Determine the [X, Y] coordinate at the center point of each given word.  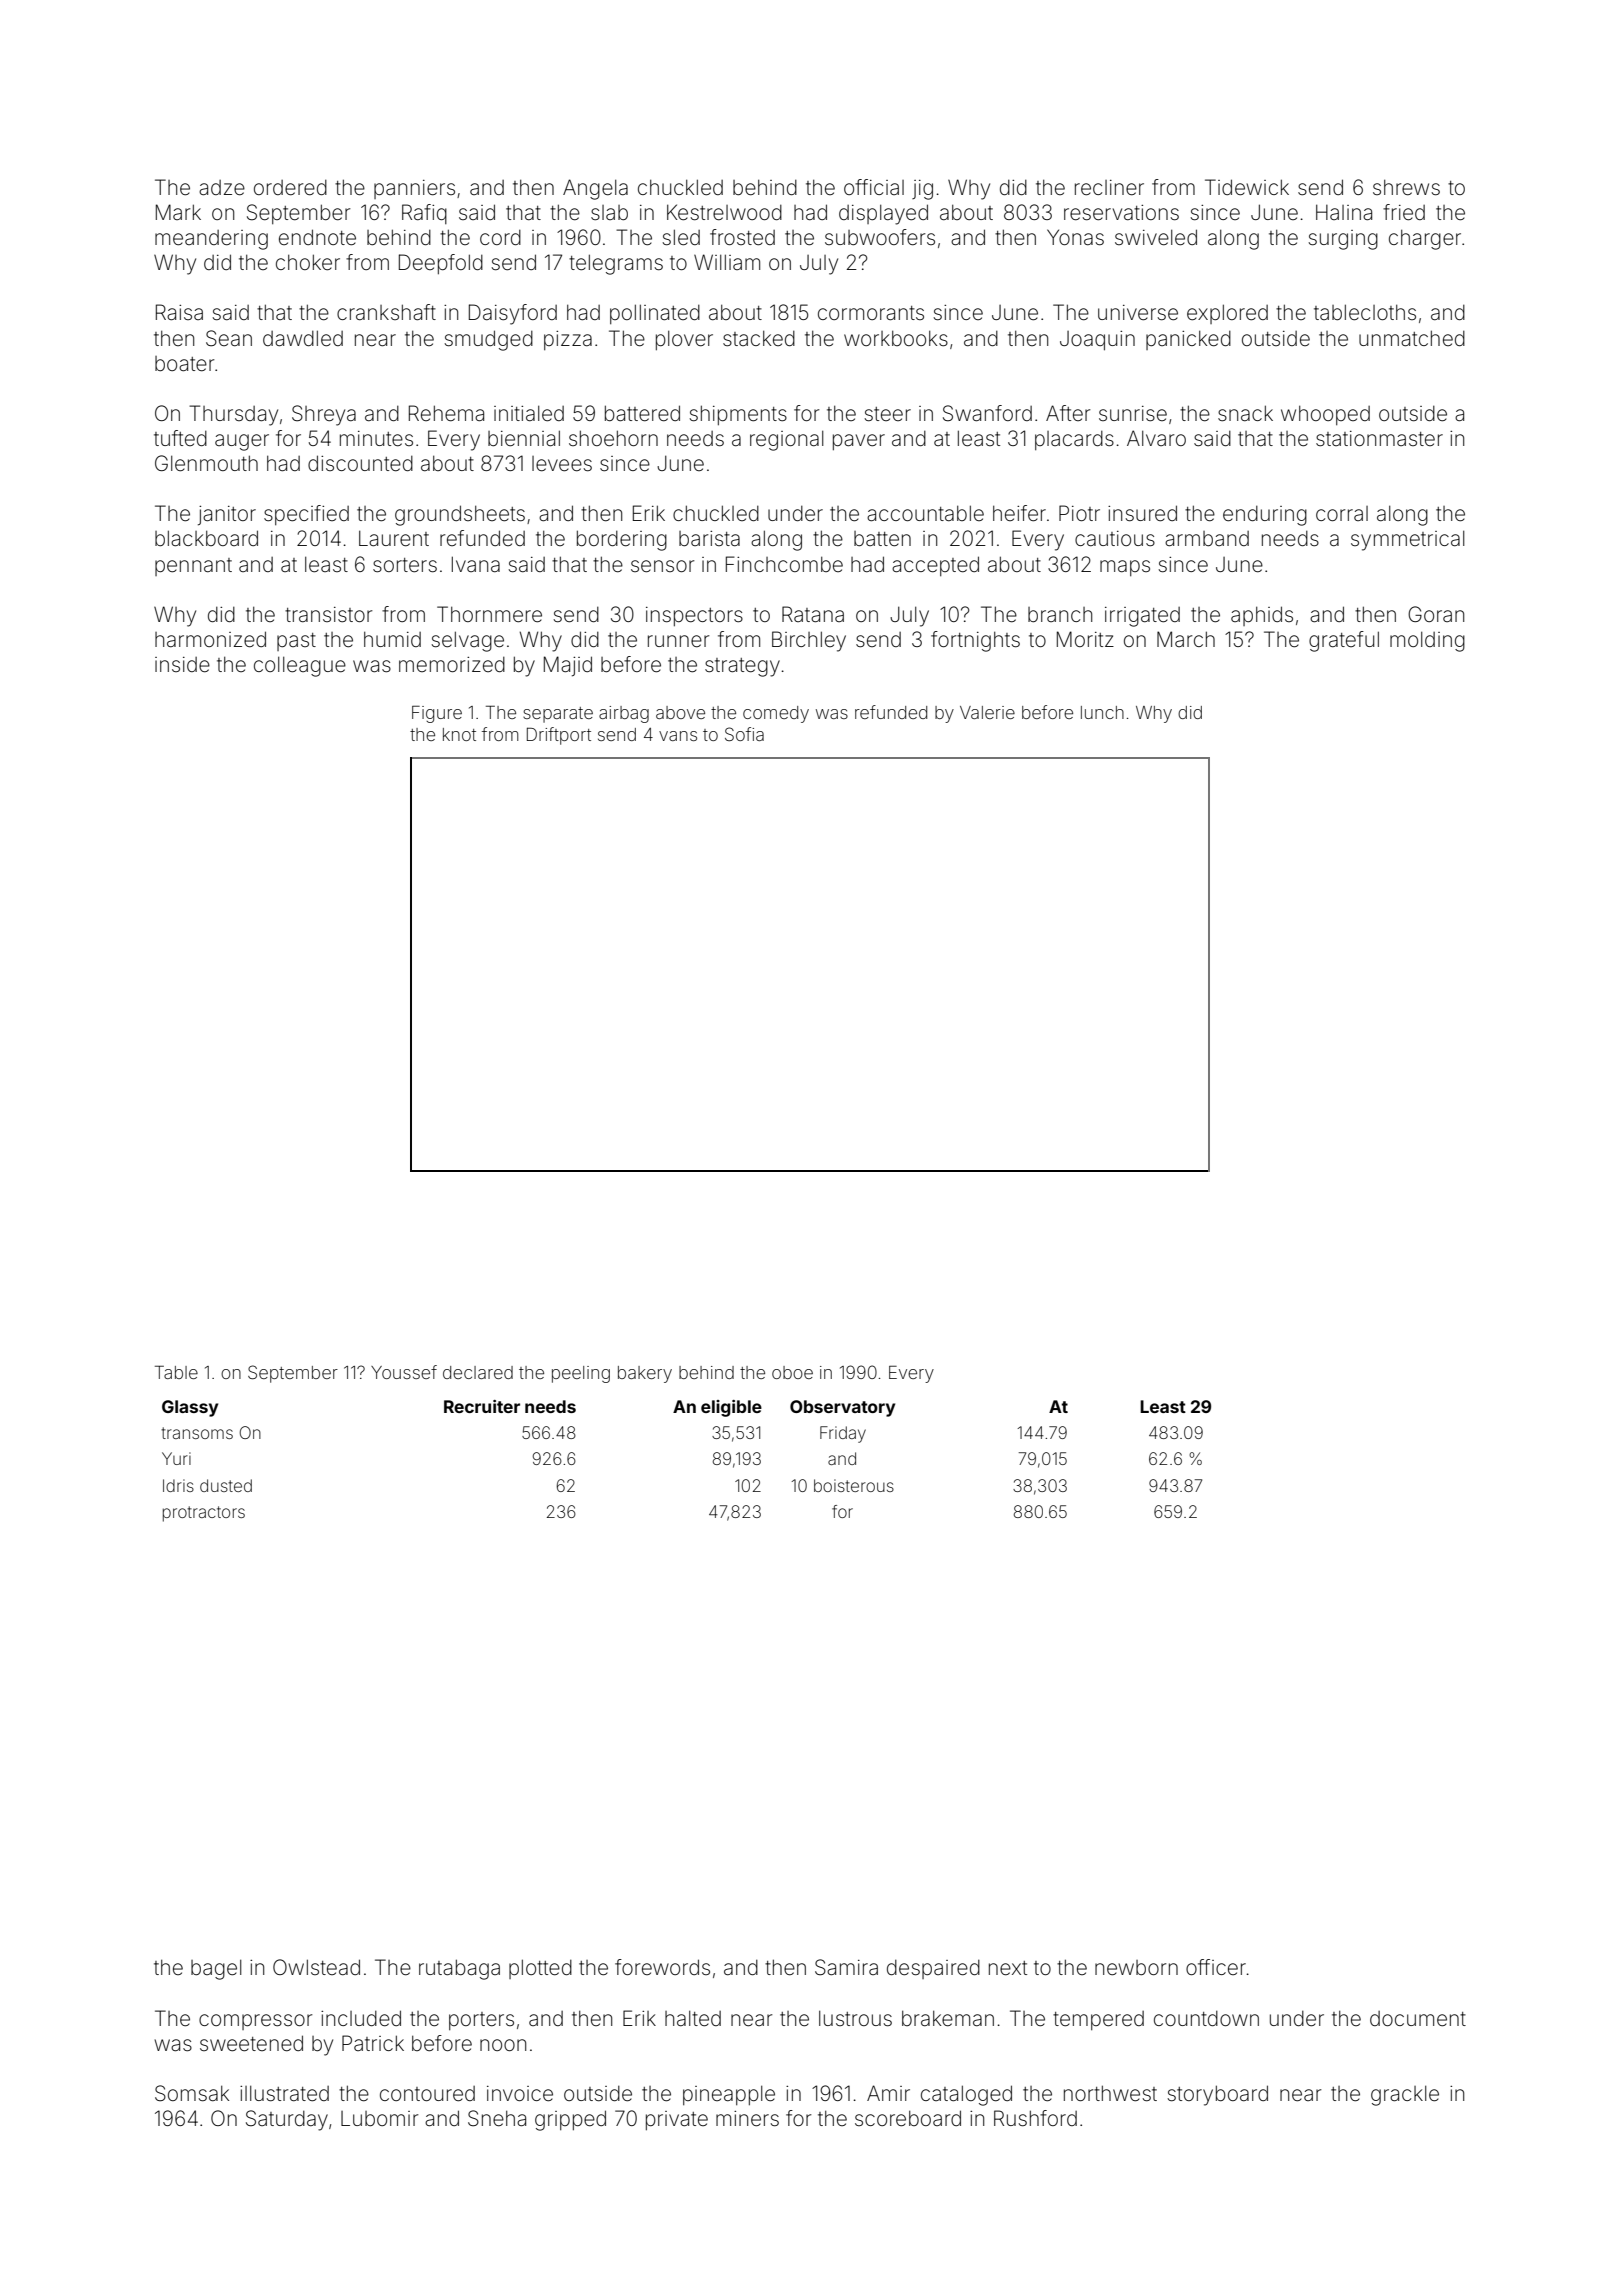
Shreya [324, 415]
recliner [1109, 188]
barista [709, 538]
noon [503, 2045]
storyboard [1218, 2095]
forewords [662, 1967]
